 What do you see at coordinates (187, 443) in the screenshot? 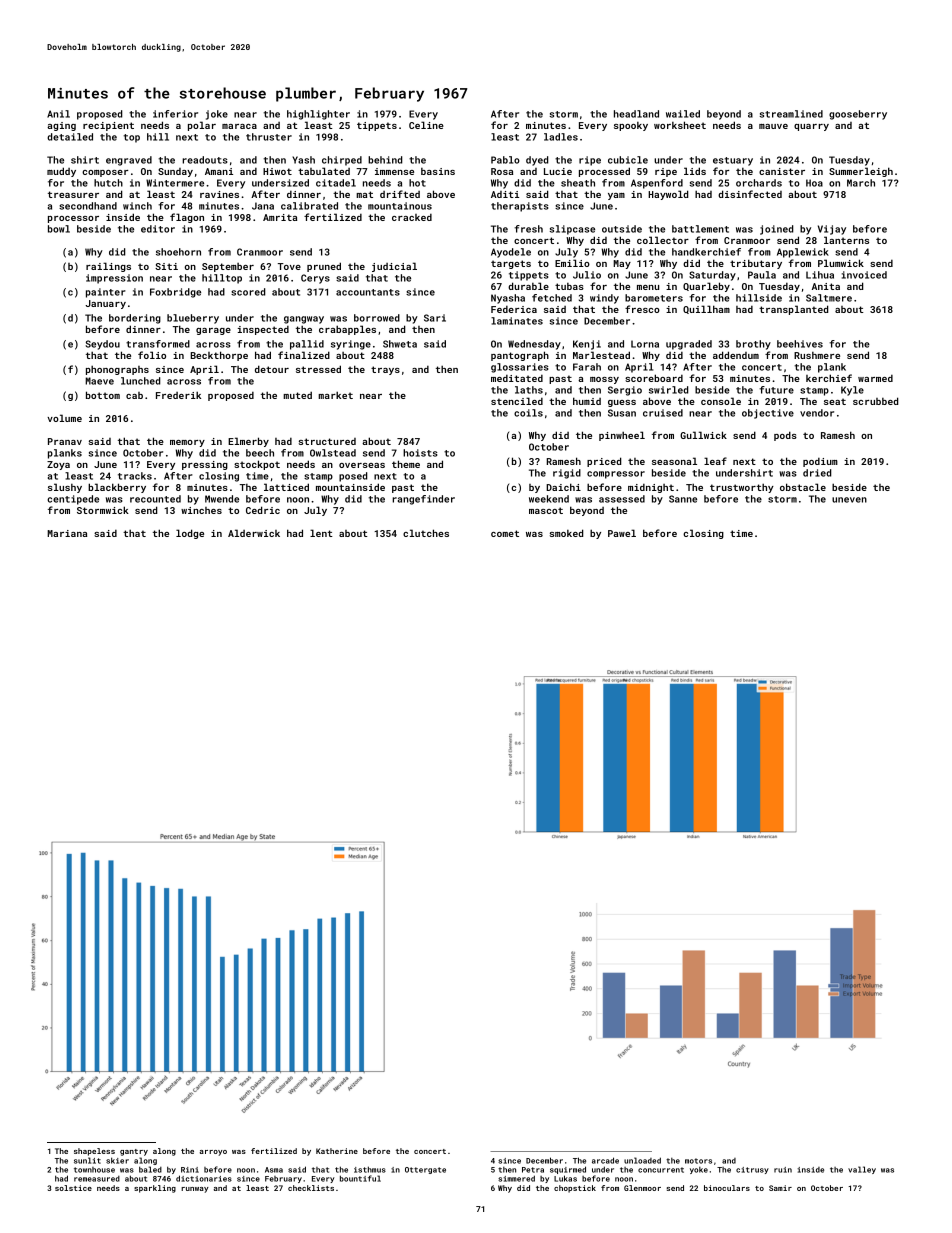
I see `memory` at bounding box center [187, 443].
